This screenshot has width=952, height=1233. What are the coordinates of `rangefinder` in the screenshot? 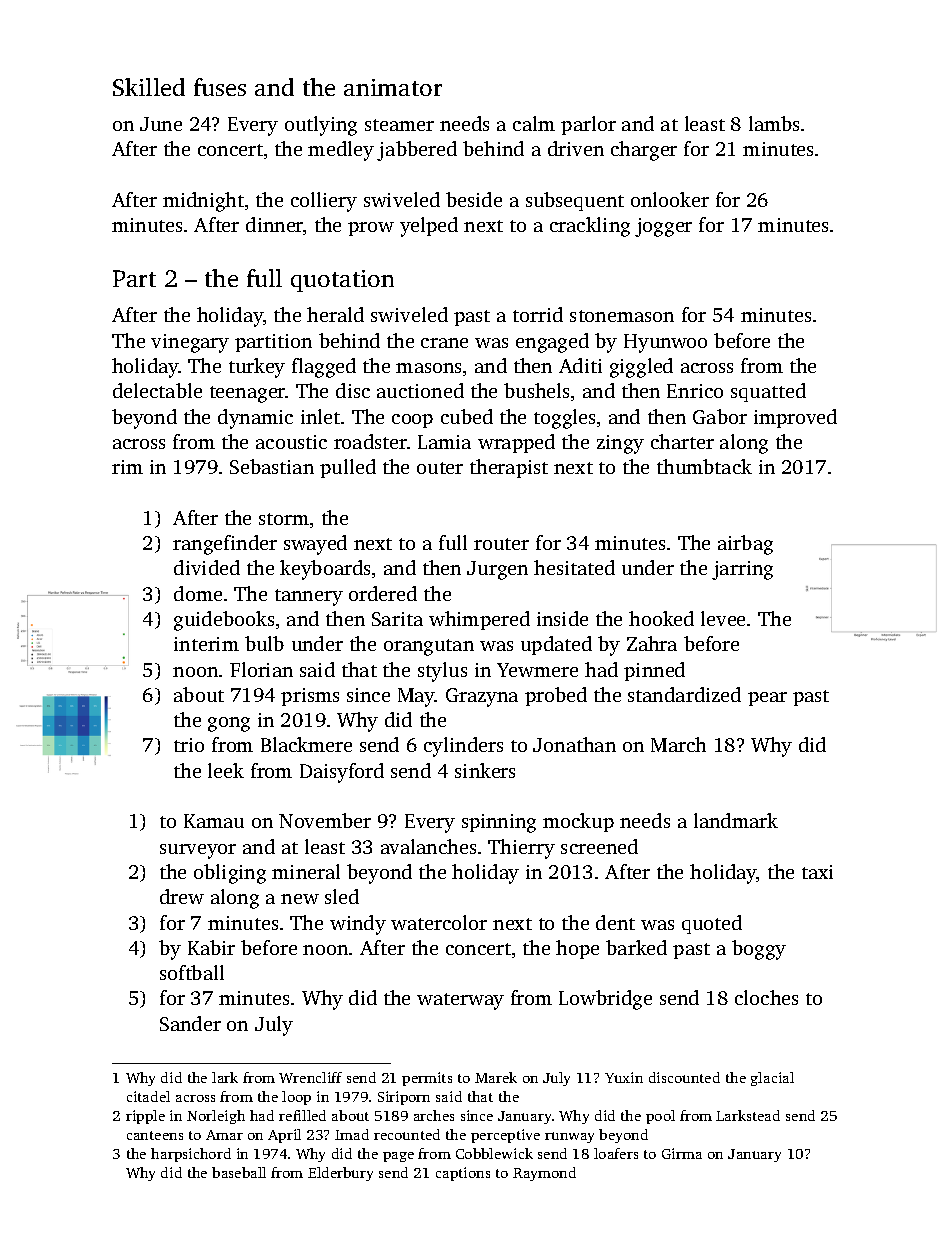 It's located at (225, 545).
